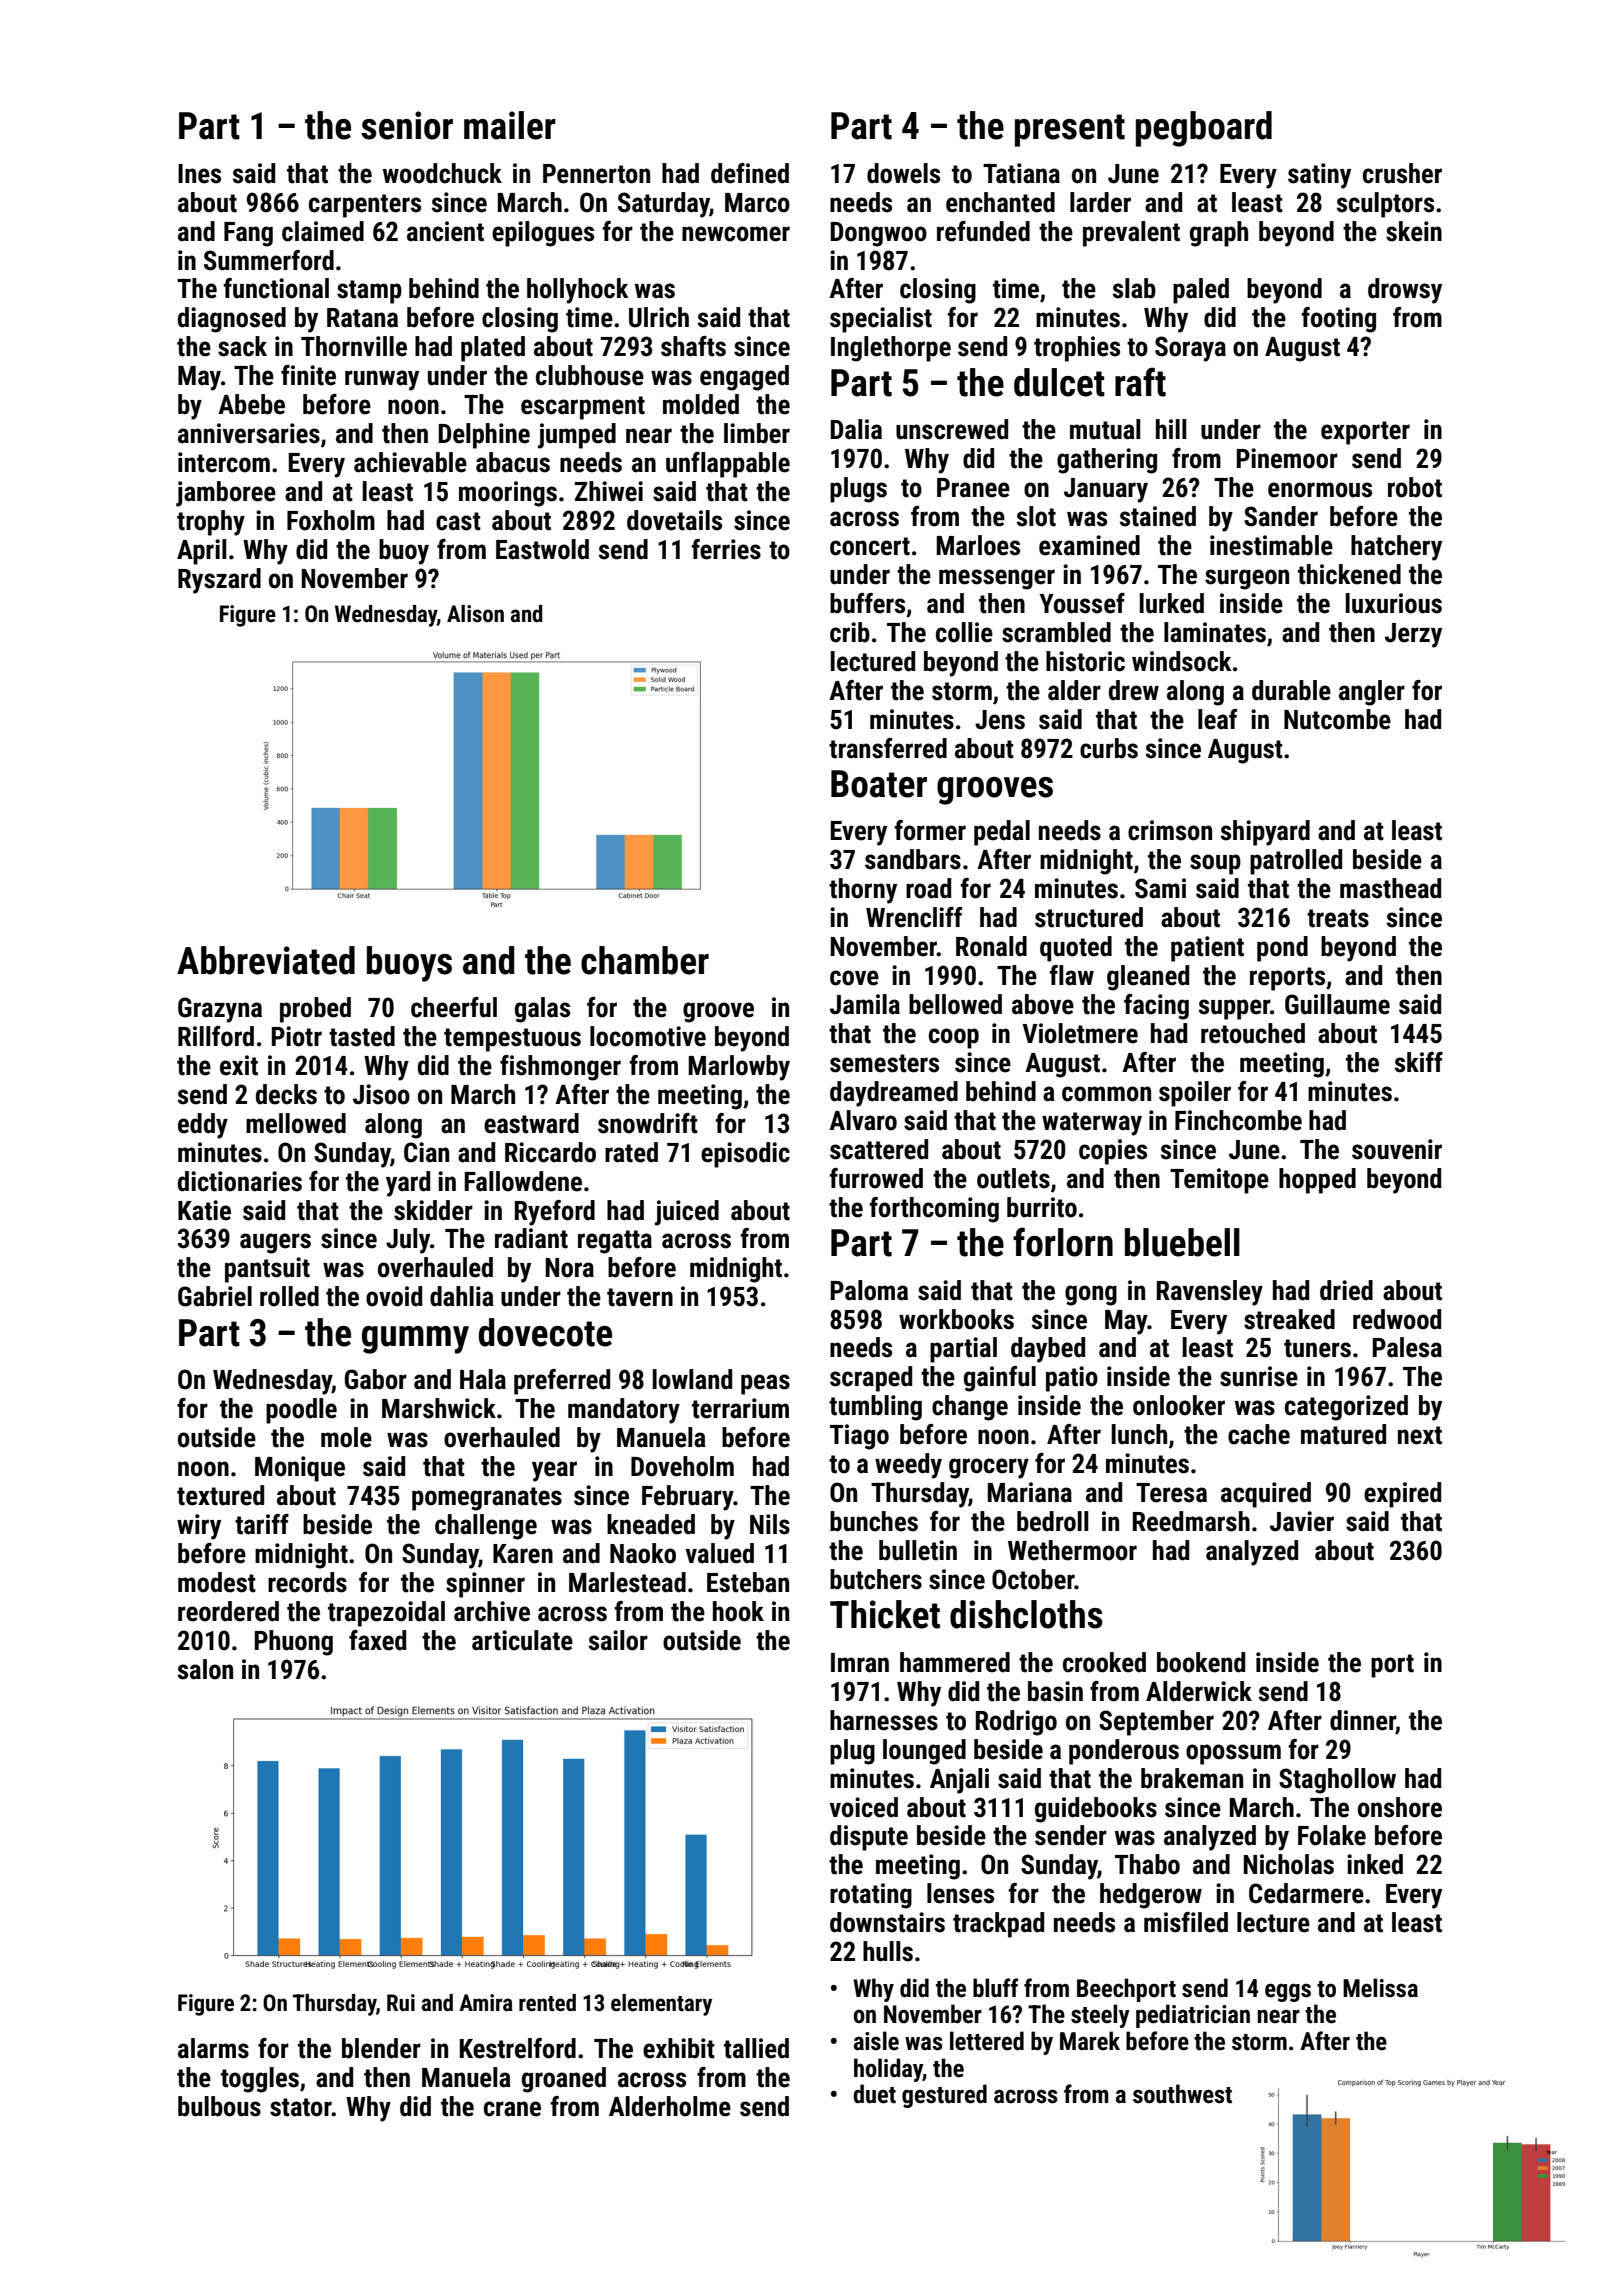 This screenshot has width=1620, height=2292. What do you see at coordinates (1077, 349) in the screenshot?
I see `trophies` at bounding box center [1077, 349].
